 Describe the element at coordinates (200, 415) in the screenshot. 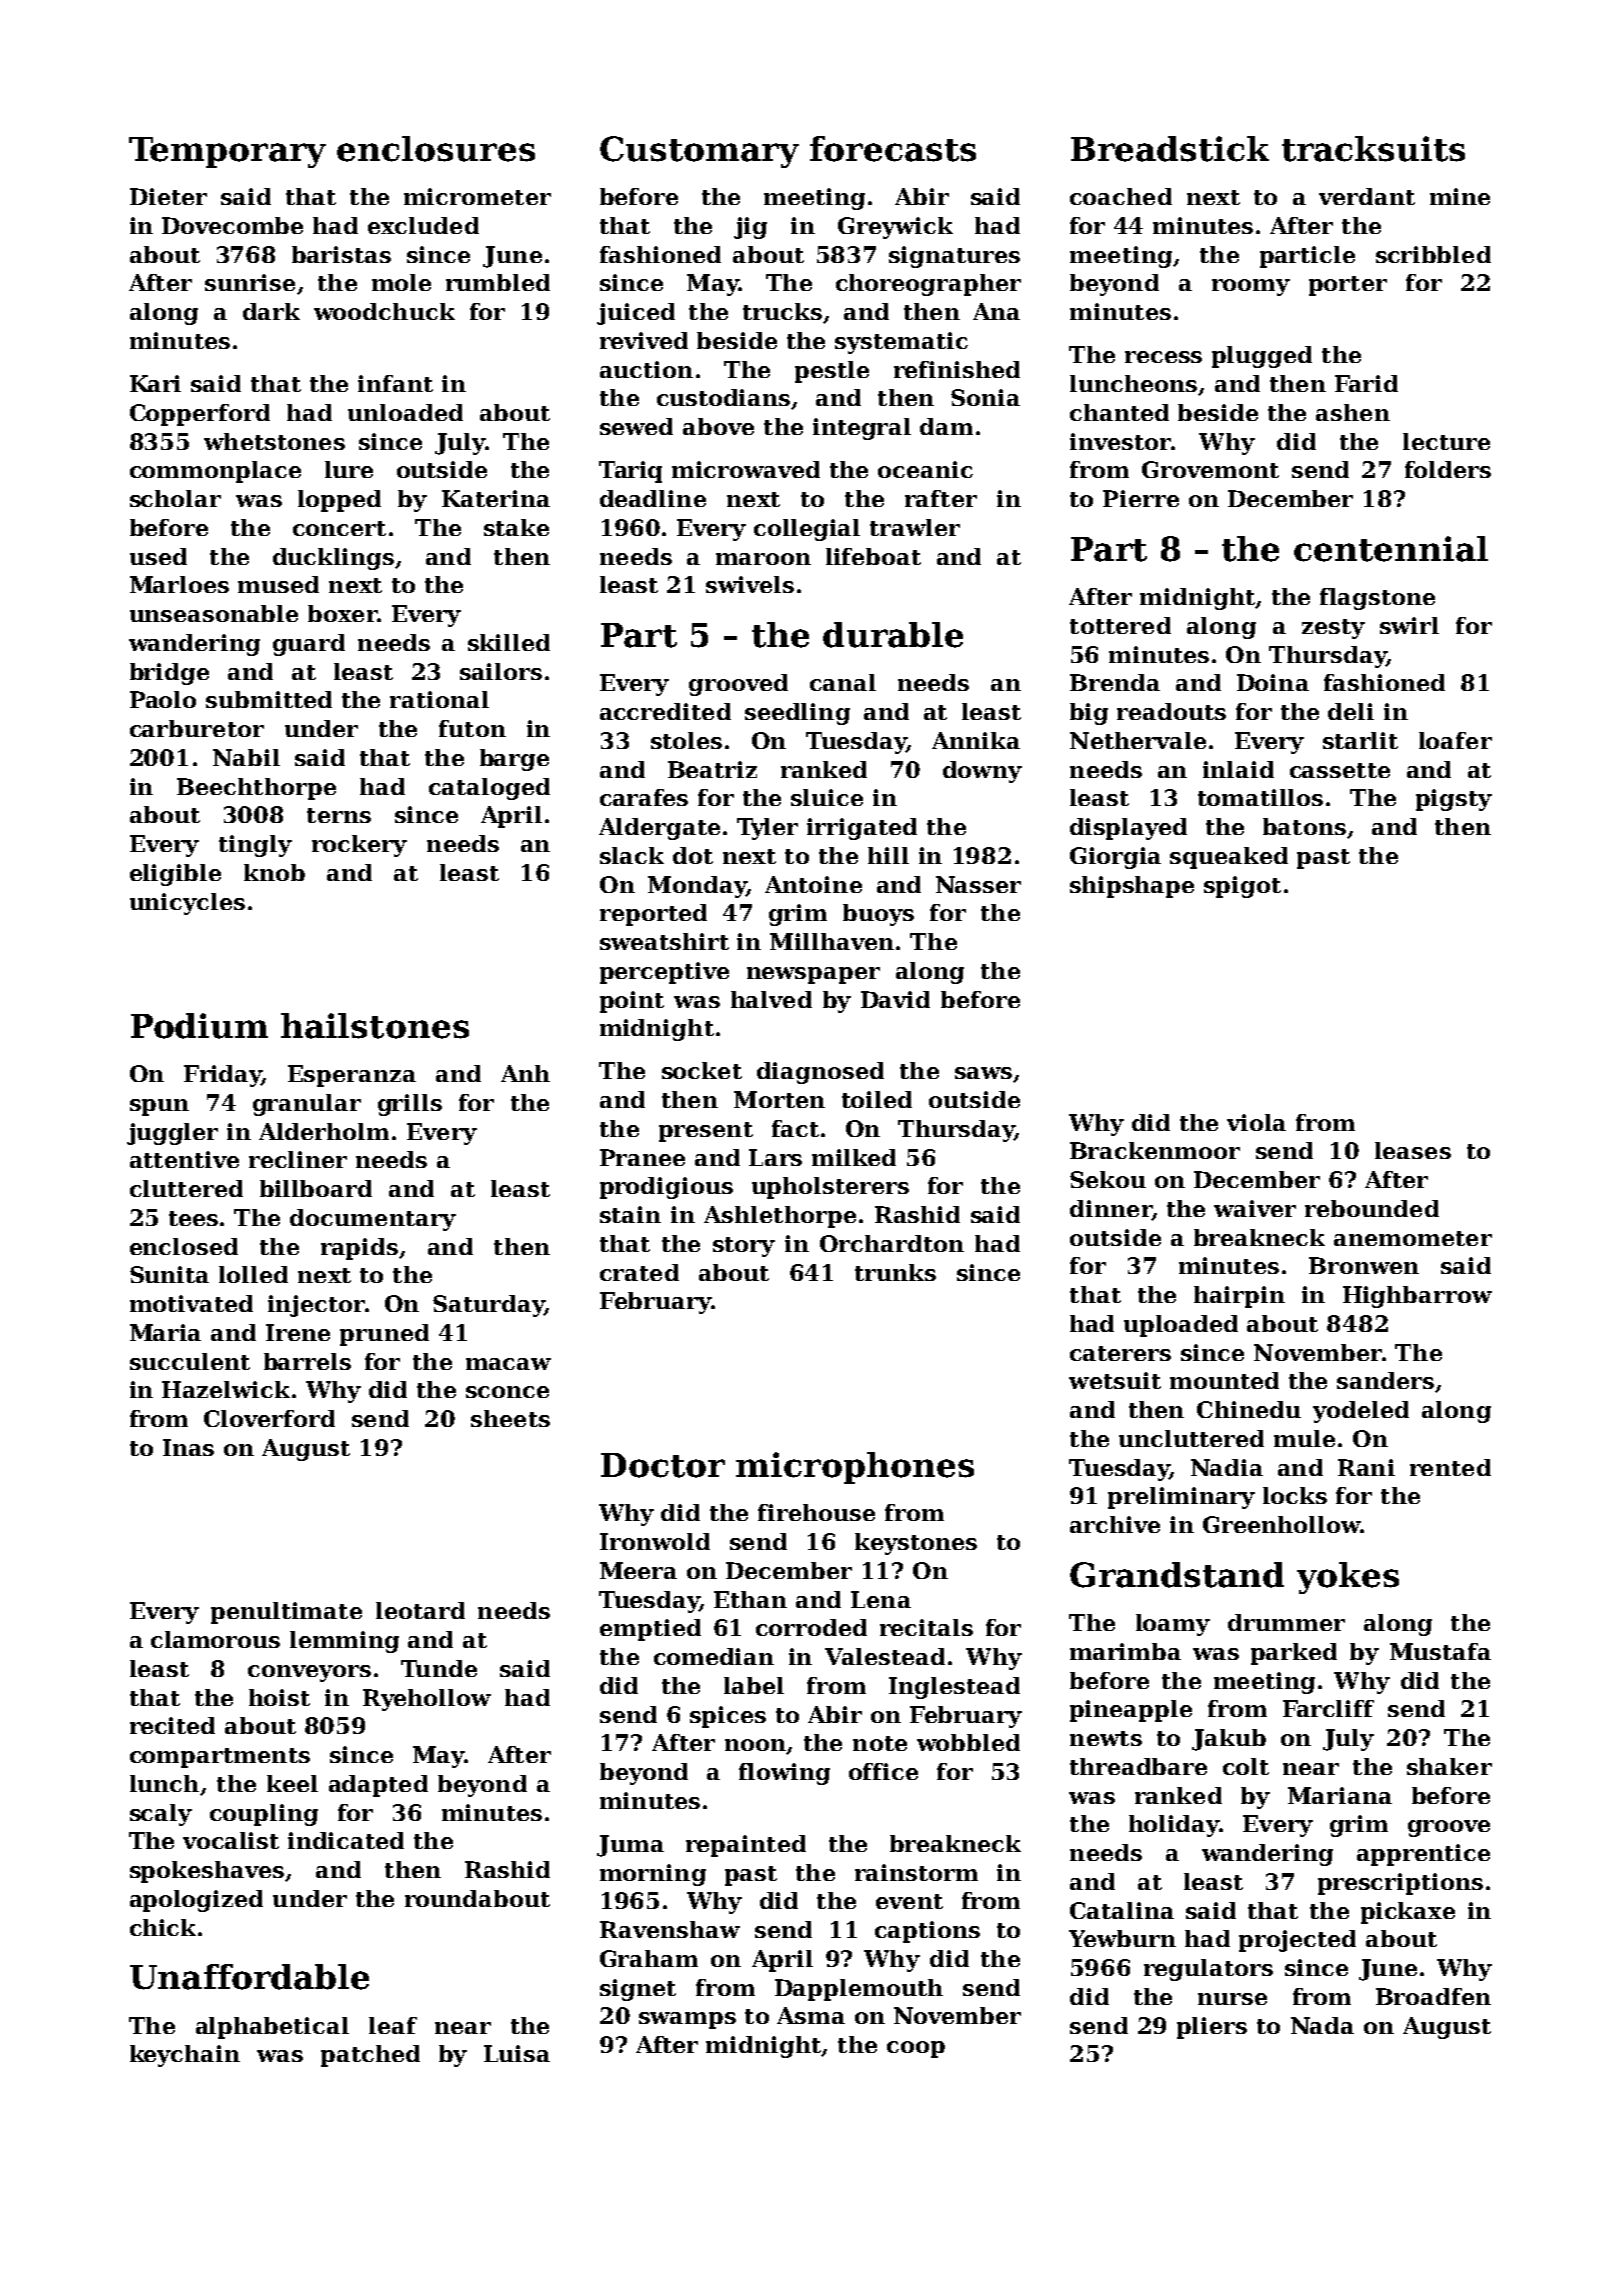

I see `Copperford` at that location.
